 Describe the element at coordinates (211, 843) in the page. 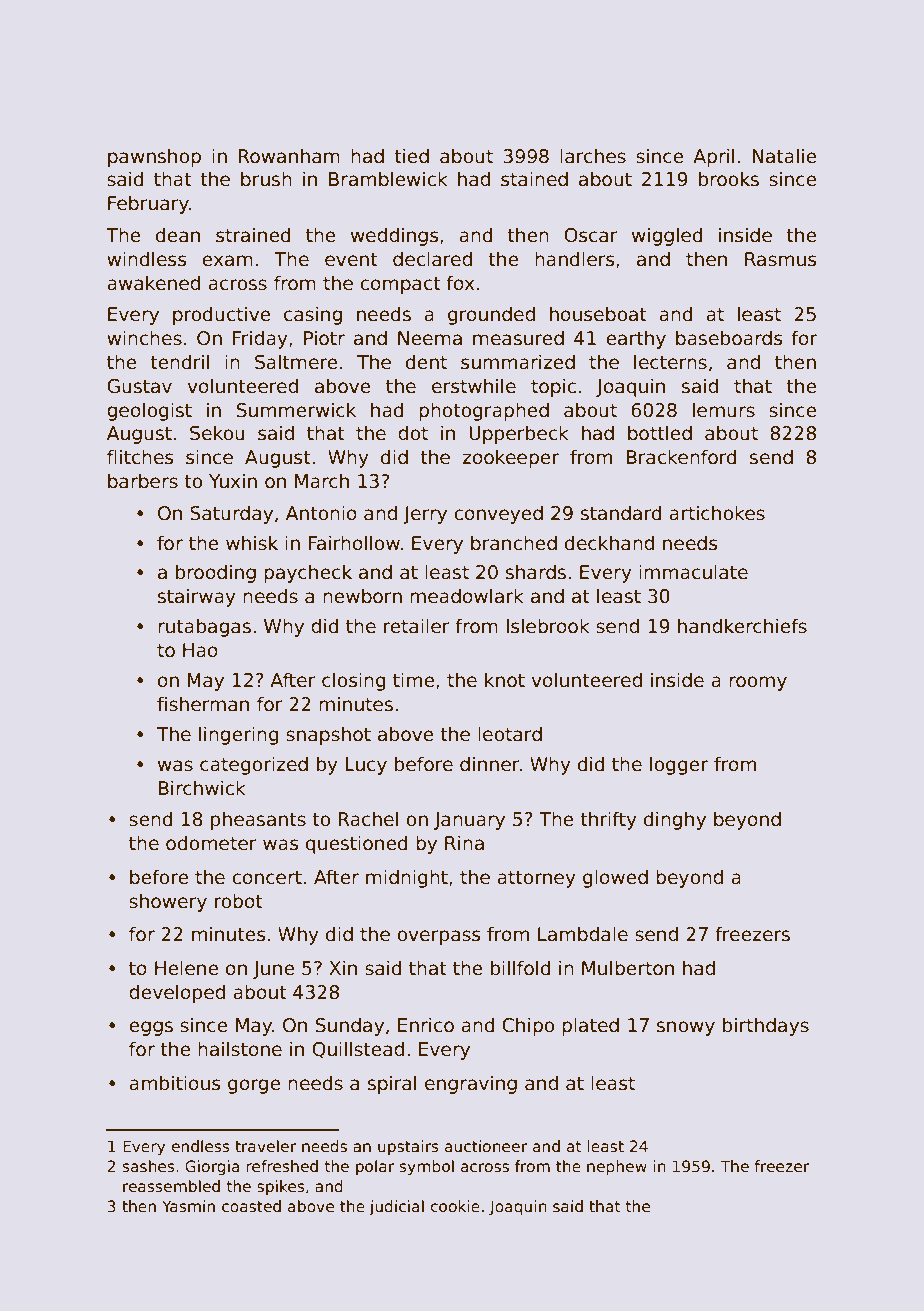

I see `odometer` at that location.
